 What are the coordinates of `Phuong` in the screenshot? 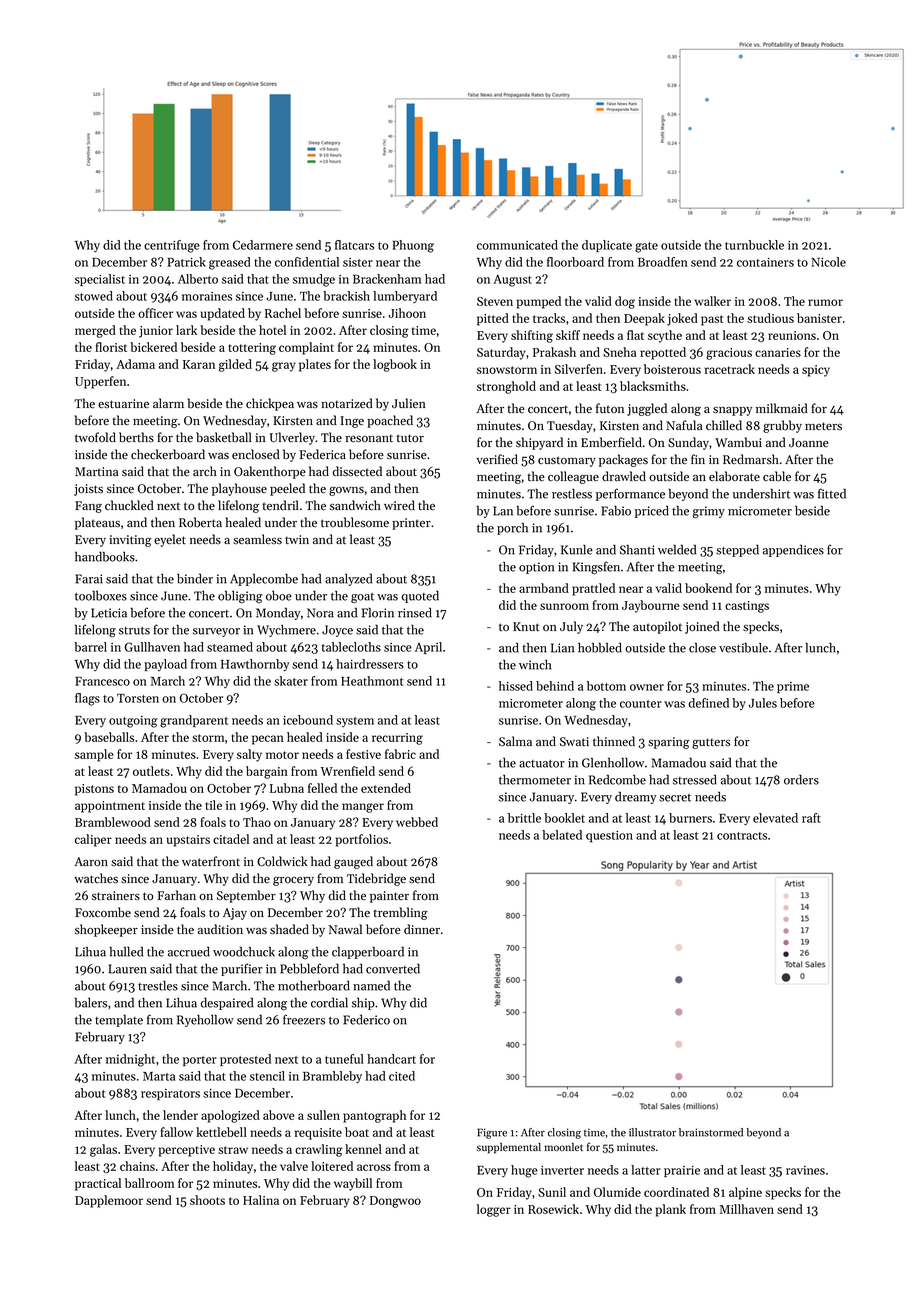 It's located at (413, 246).
